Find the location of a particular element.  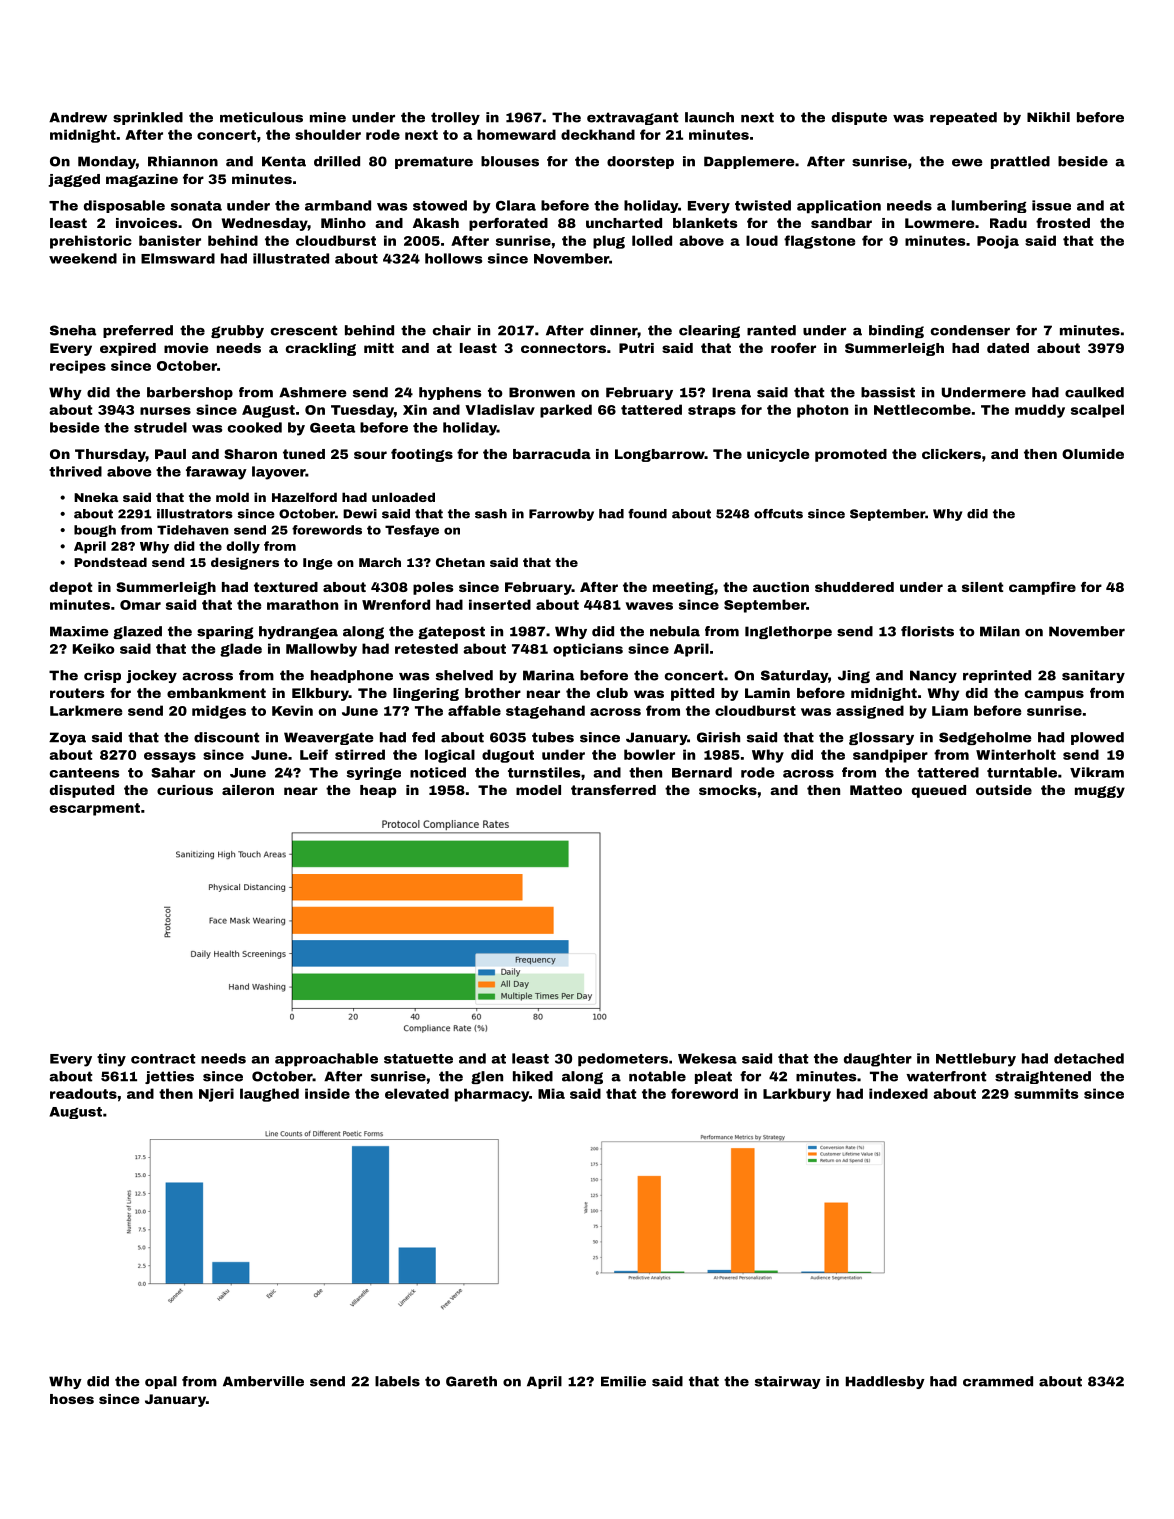

bough is located at coordinates (95, 531).
